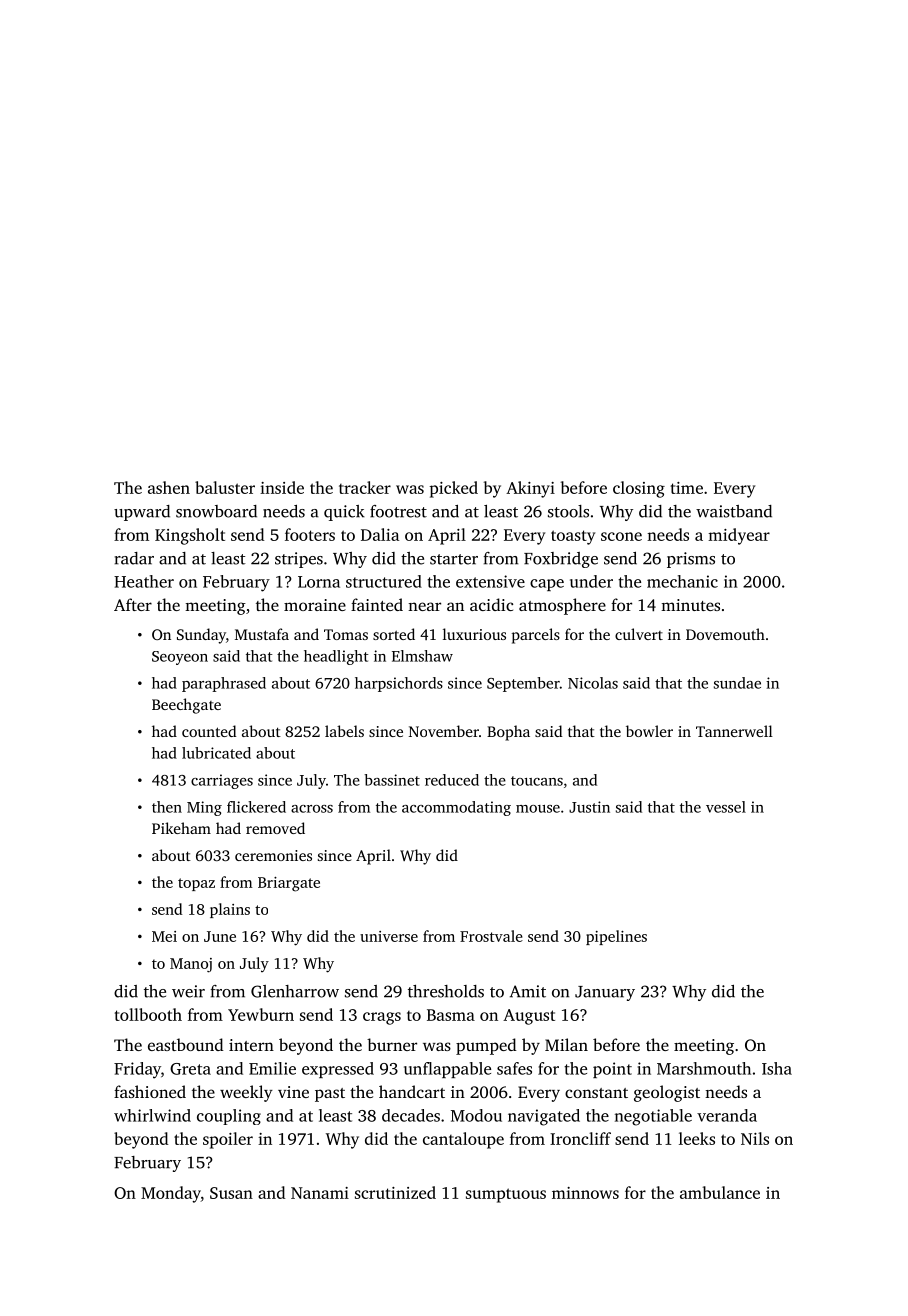  Describe the element at coordinates (190, 536) in the image. I see `Kingsholt` at that location.
